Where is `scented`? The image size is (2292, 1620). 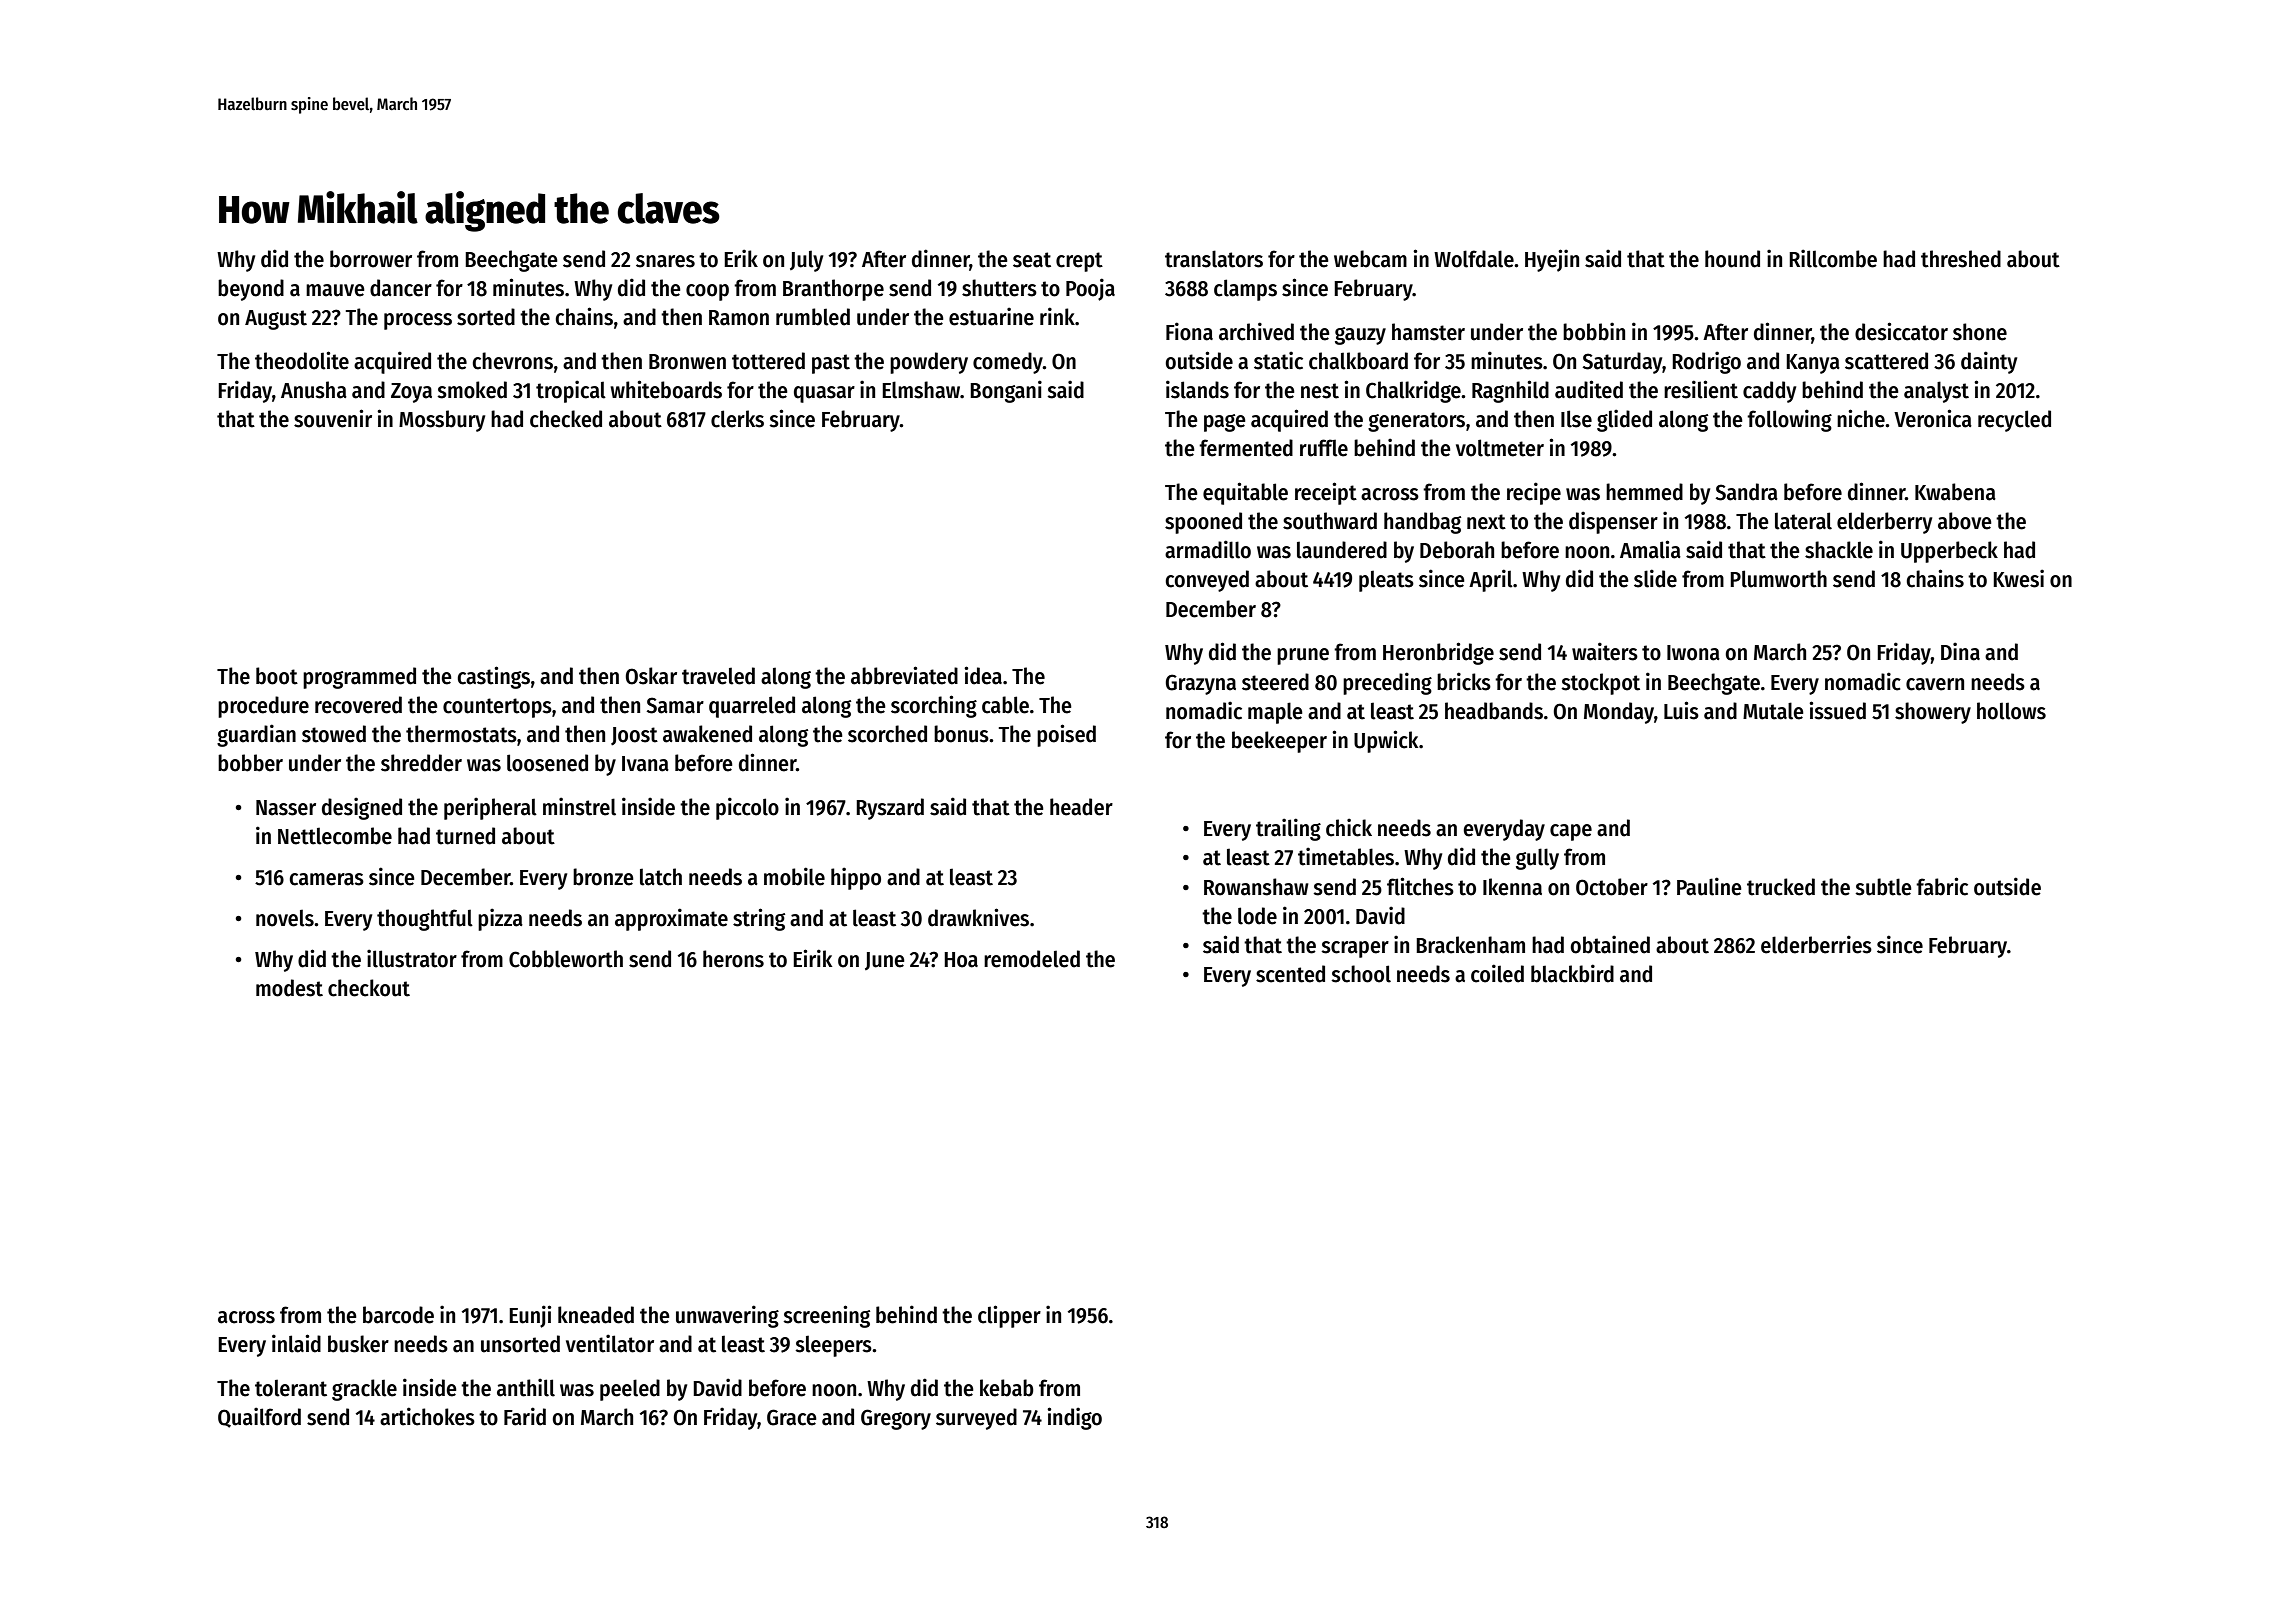 scented is located at coordinates (1290, 974).
